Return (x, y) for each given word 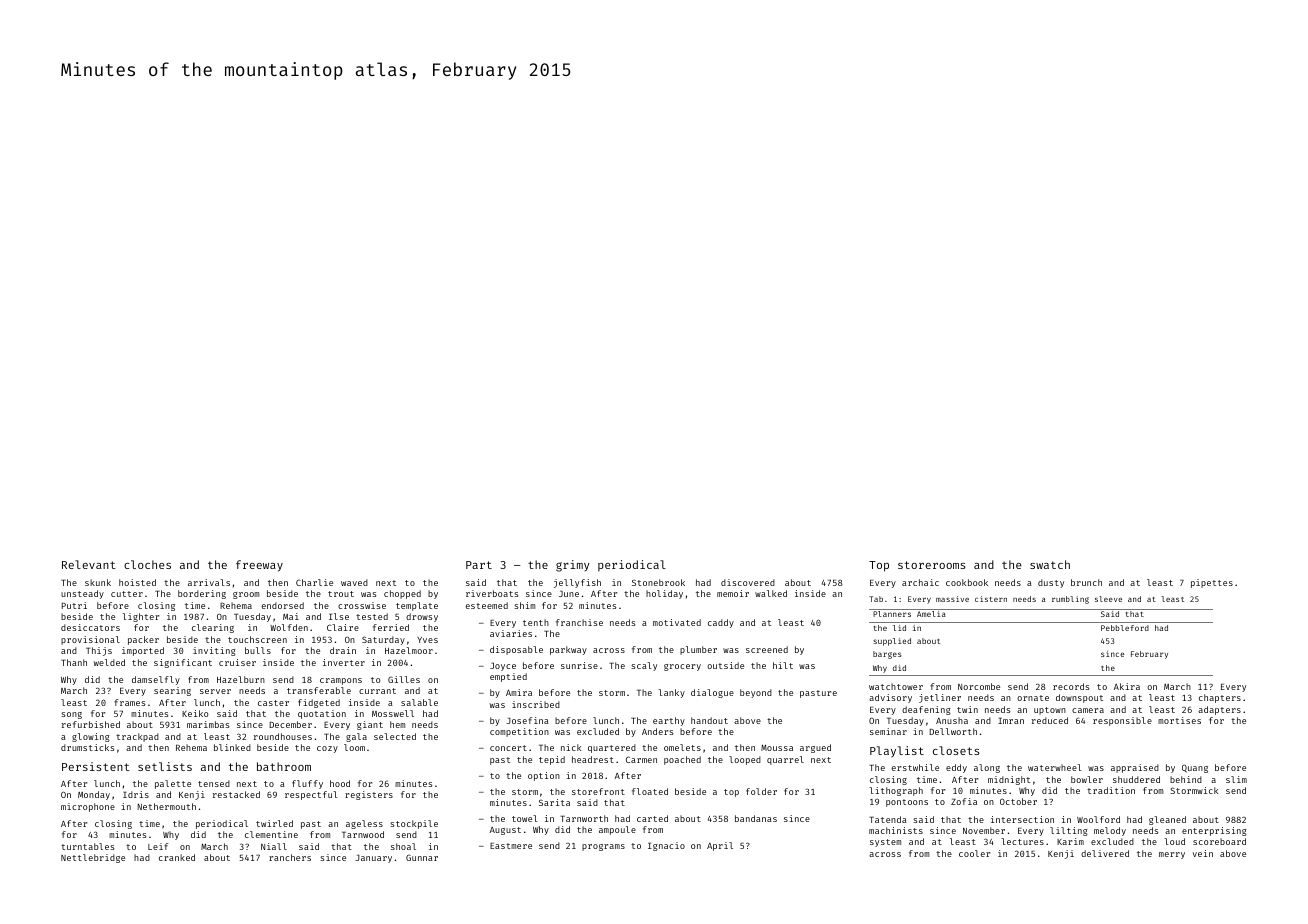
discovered (748, 582)
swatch (1050, 564)
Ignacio (666, 846)
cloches (147, 564)
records (1071, 686)
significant (183, 663)
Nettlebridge (93, 858)
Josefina (527, 720)
